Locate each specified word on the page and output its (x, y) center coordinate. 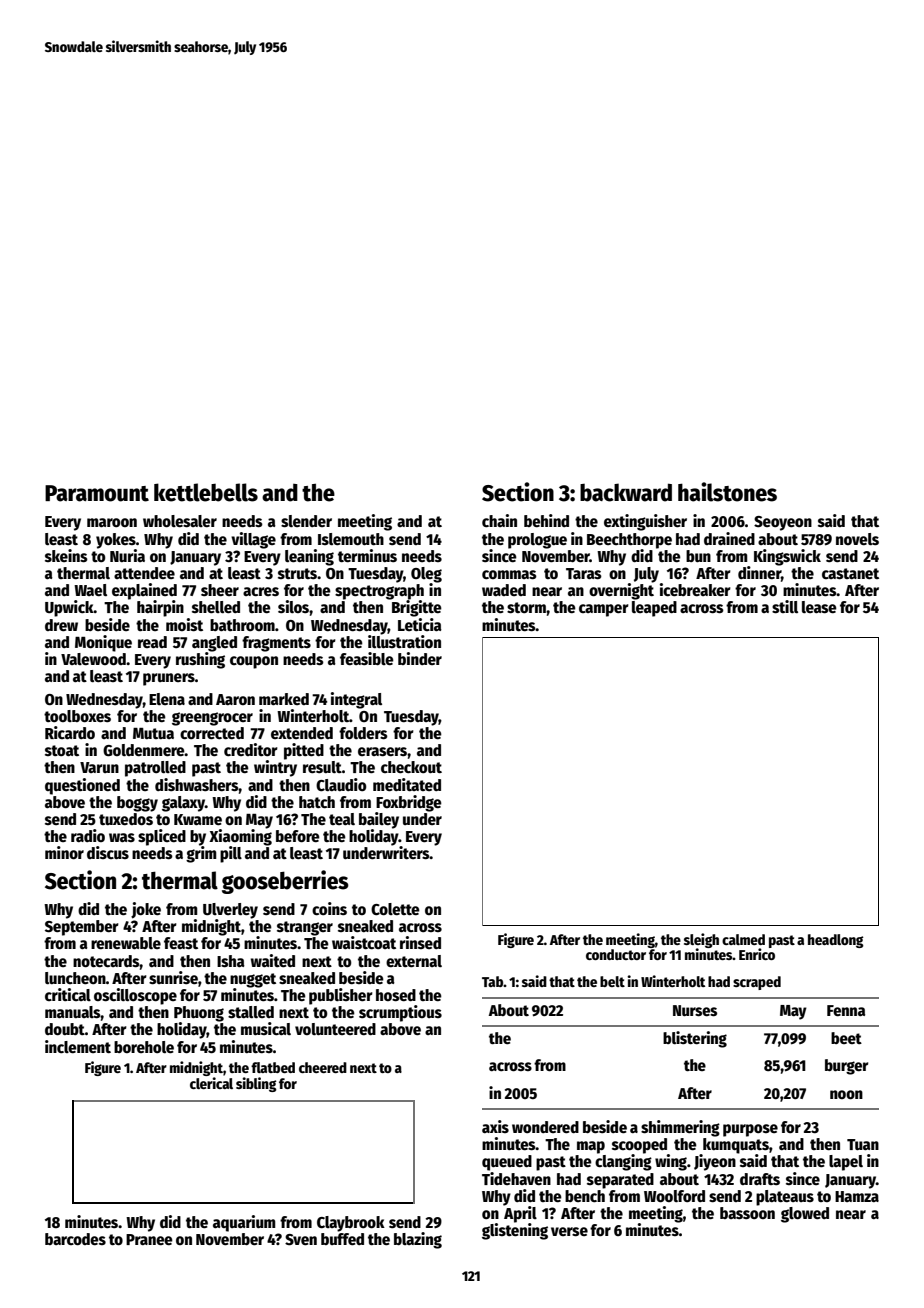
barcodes (75, 1239)
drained (729, 538)
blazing (418, 1240)
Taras (584, 573)
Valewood (93, 659)
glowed (805, 1215)
